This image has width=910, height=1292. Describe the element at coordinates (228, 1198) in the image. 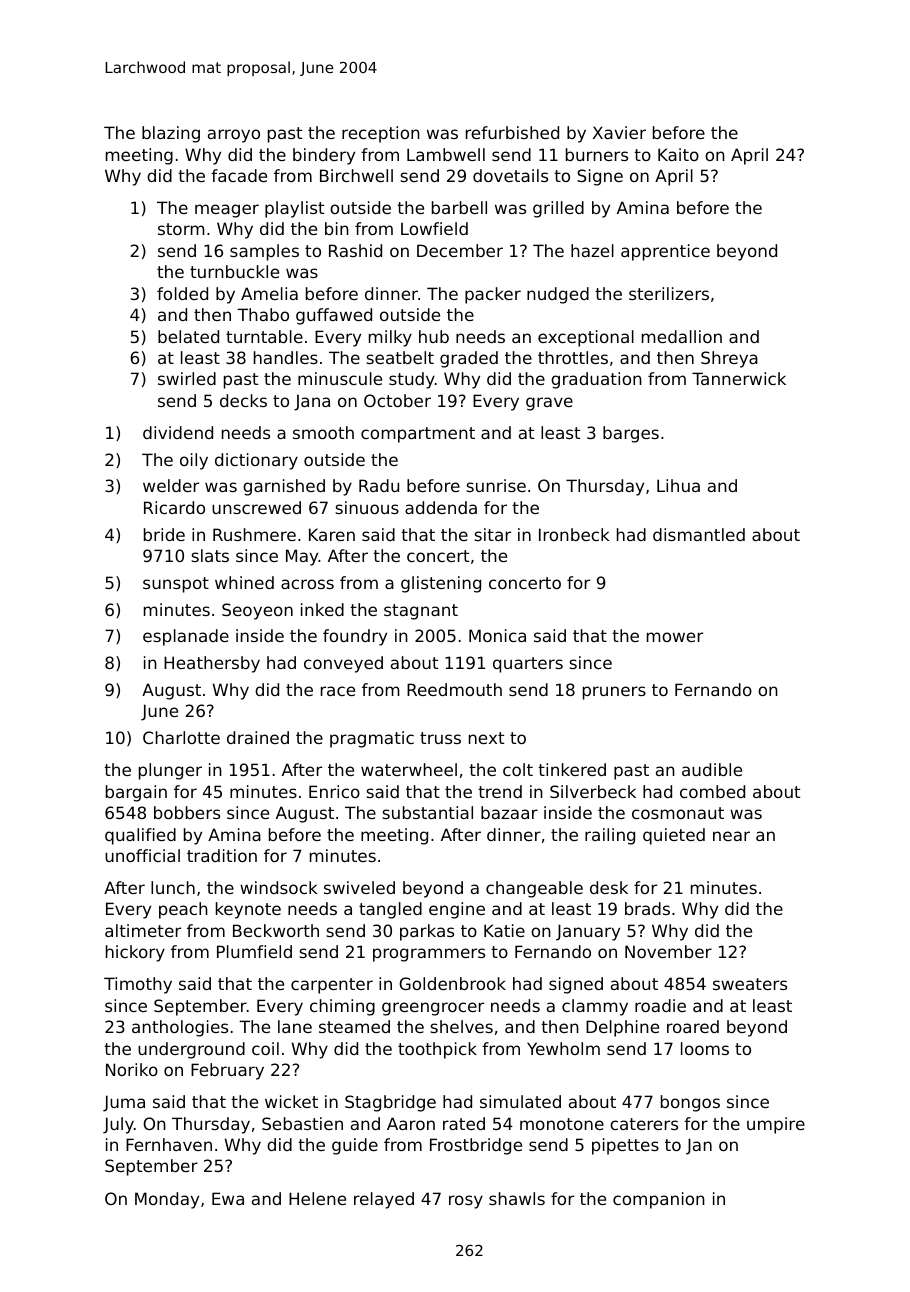

I see `Ewa` at that location.
